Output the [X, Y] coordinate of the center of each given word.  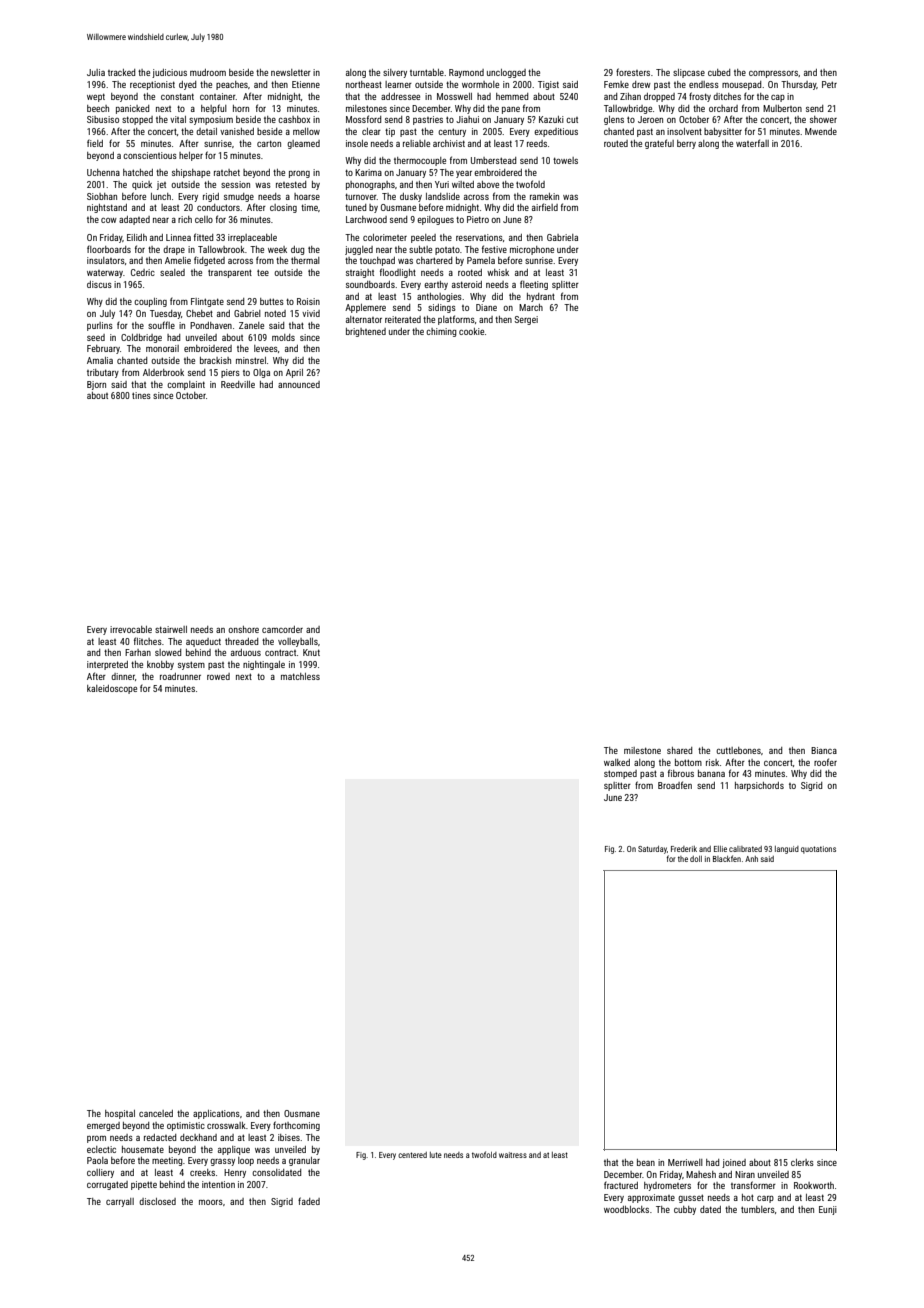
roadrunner [180, 676]
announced [299, 384]
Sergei [526, 320]
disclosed [157, 1201]
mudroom [208, 72]
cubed [719, 72]
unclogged [506, 73]
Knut [311, 652]
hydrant [541, 297]
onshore [243, 629]
